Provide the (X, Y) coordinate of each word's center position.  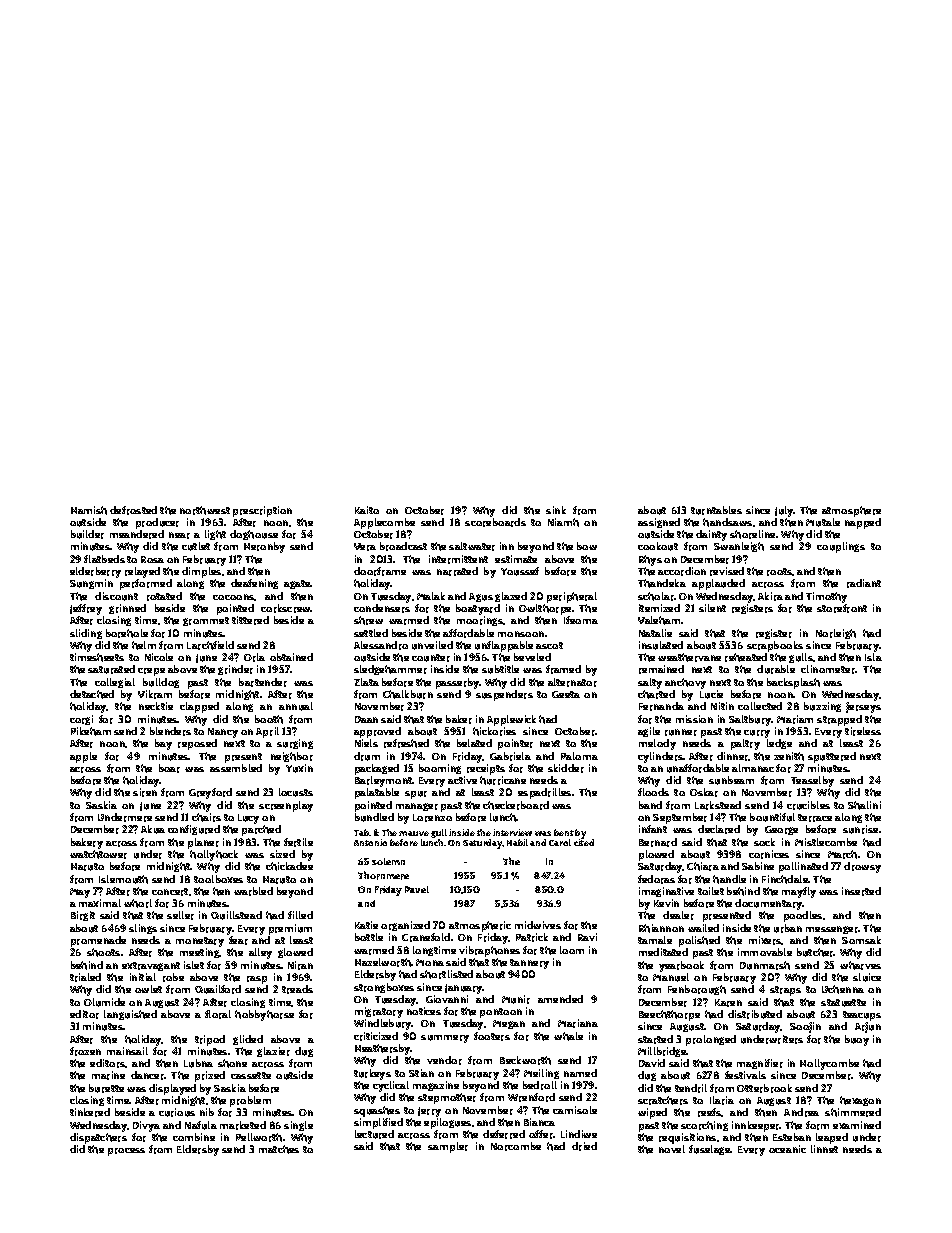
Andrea (801, 1112)
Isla (873, 657)
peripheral (572, 597)
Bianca (539, 1122)
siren (145, 793)
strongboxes (384, 988)
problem (250, 1101)
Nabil (517, 842)
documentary (769, 904)
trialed (85, 977)
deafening (254, 584)
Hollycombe (829, 1065)
